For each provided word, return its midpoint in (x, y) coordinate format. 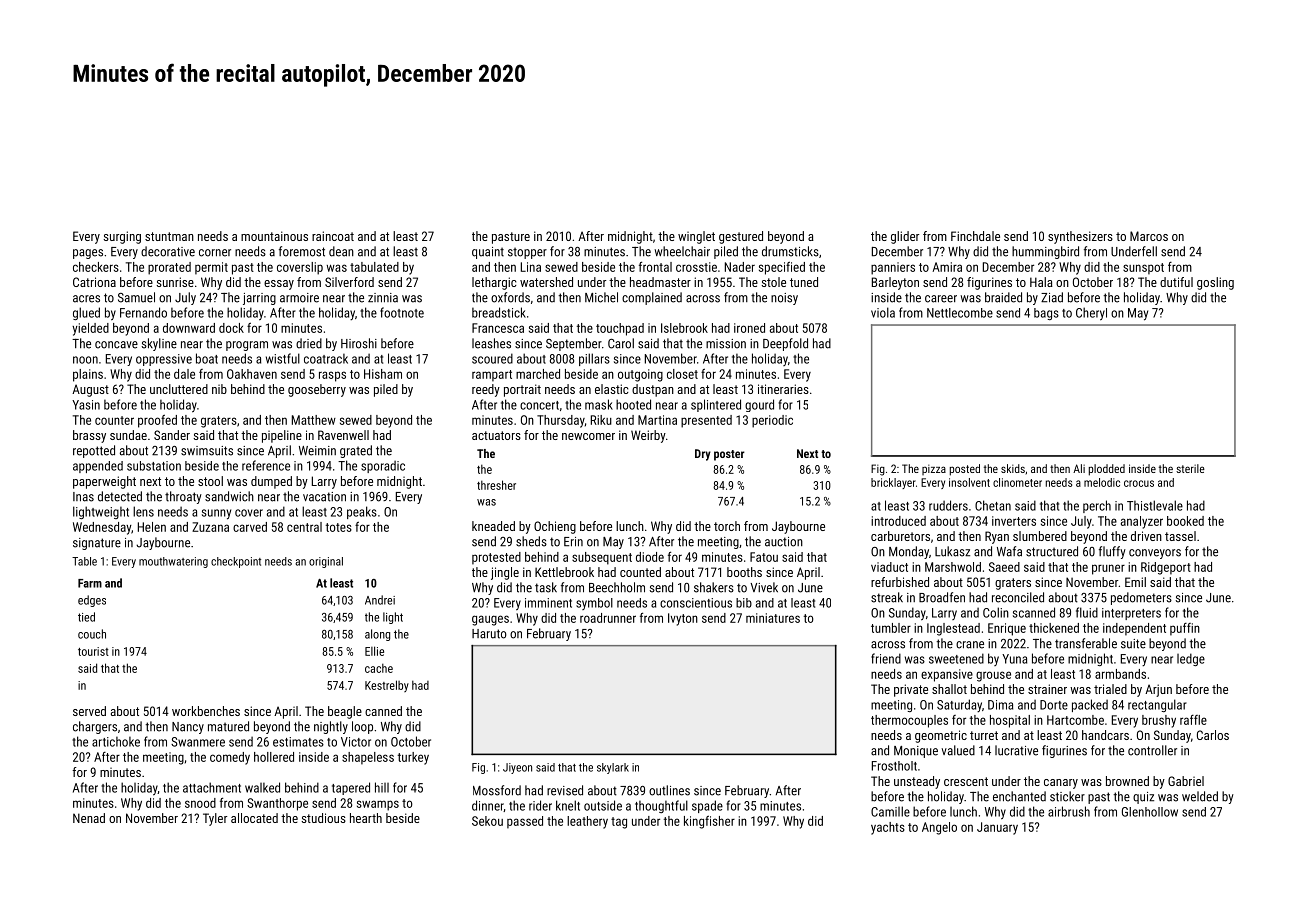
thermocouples (909, 721)
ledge (1191, 659)
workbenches (206, 711)
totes (338, 527)
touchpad (620, 329)
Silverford (349, 282)
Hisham (383, 374)
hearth (366, 818)
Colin (996, 612)
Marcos (1149, 236)
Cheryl (1091, 314)
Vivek (764, 587)
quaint (488, 253)
